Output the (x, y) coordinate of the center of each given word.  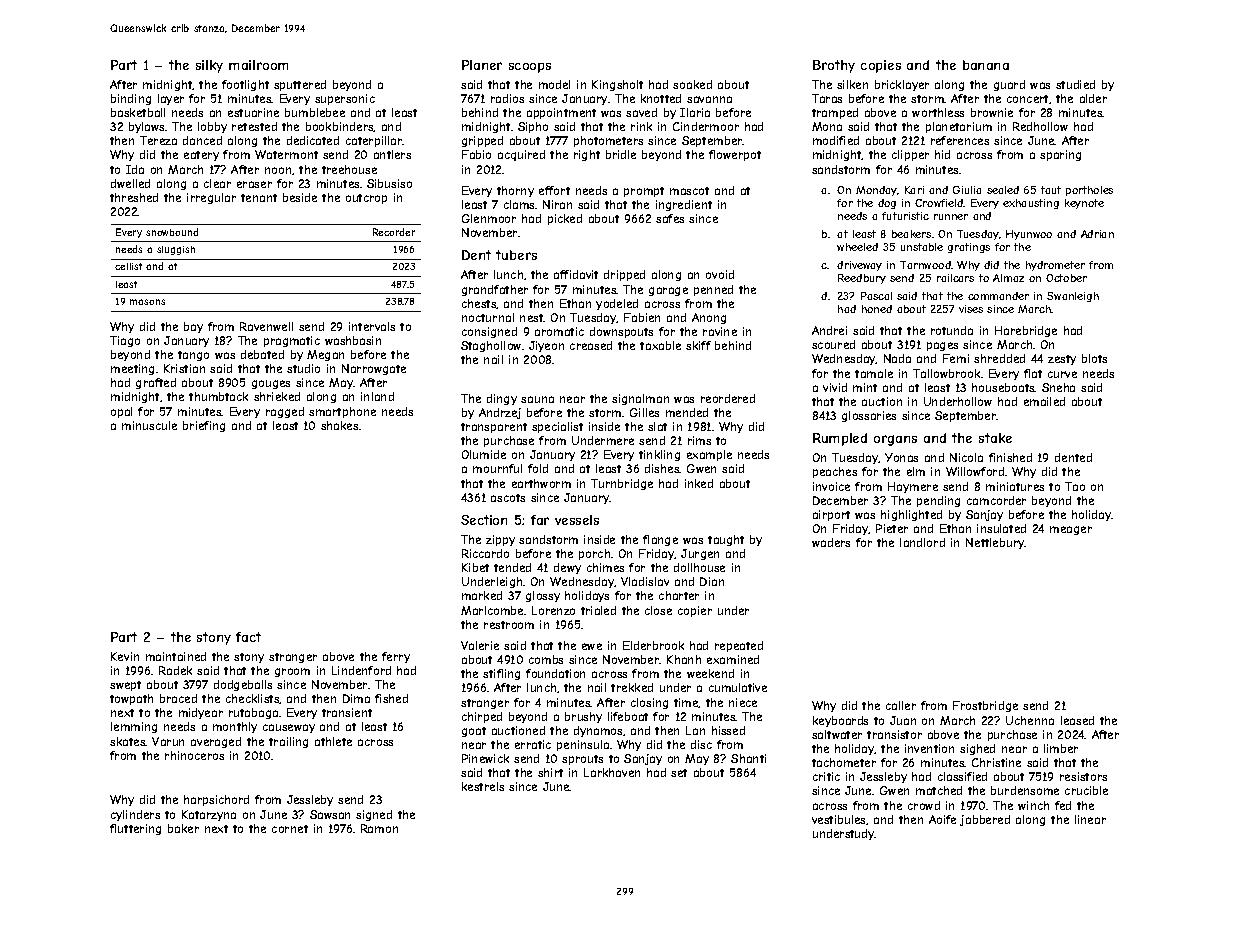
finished (1010, 457)
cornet (290, 829)
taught (726, 540)
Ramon (379, 828)
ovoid (720, 274)
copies (881, 66)
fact (248, 637)
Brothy (834, 66)
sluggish (176, 250)
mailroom (258, 65)
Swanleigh (1073, 297)
